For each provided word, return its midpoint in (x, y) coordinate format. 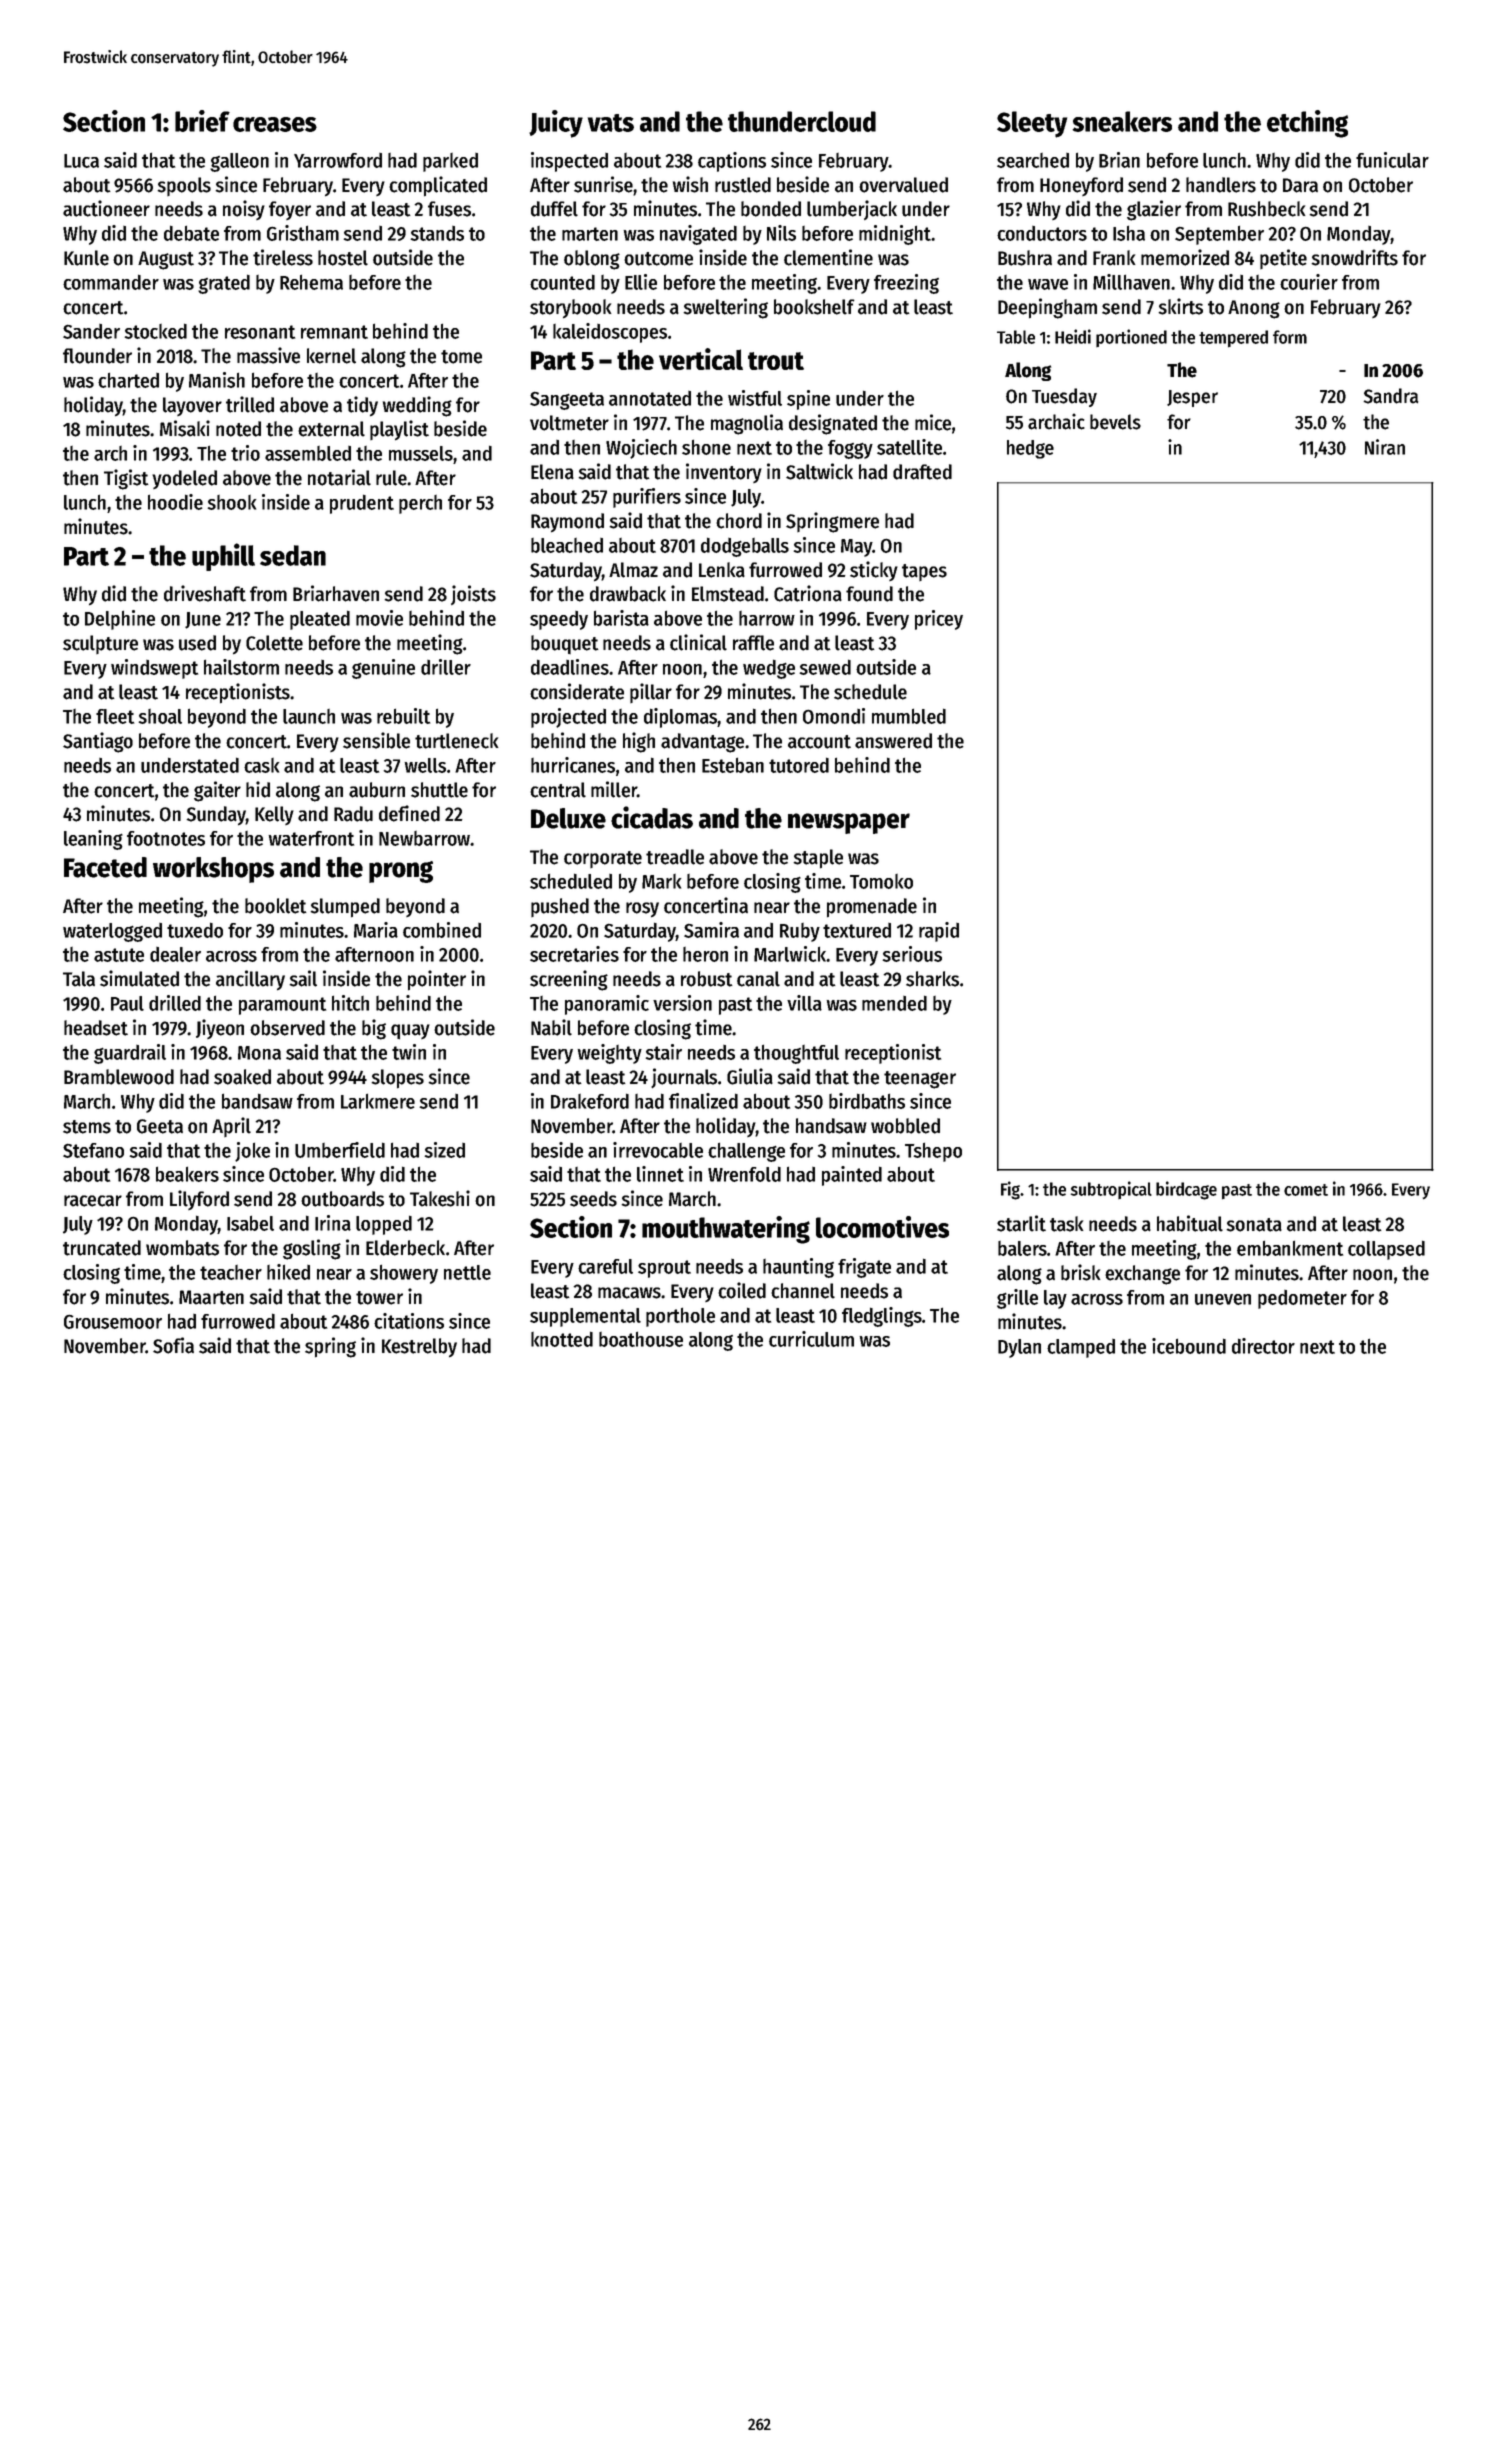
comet (1306, 1190)
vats (611, 123)
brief (202, 121)
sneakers (1122, 121)
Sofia (173, 1345)
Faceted (105, 867)
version (682, 1003)
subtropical (1111, 1190)
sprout (664, 1269)
